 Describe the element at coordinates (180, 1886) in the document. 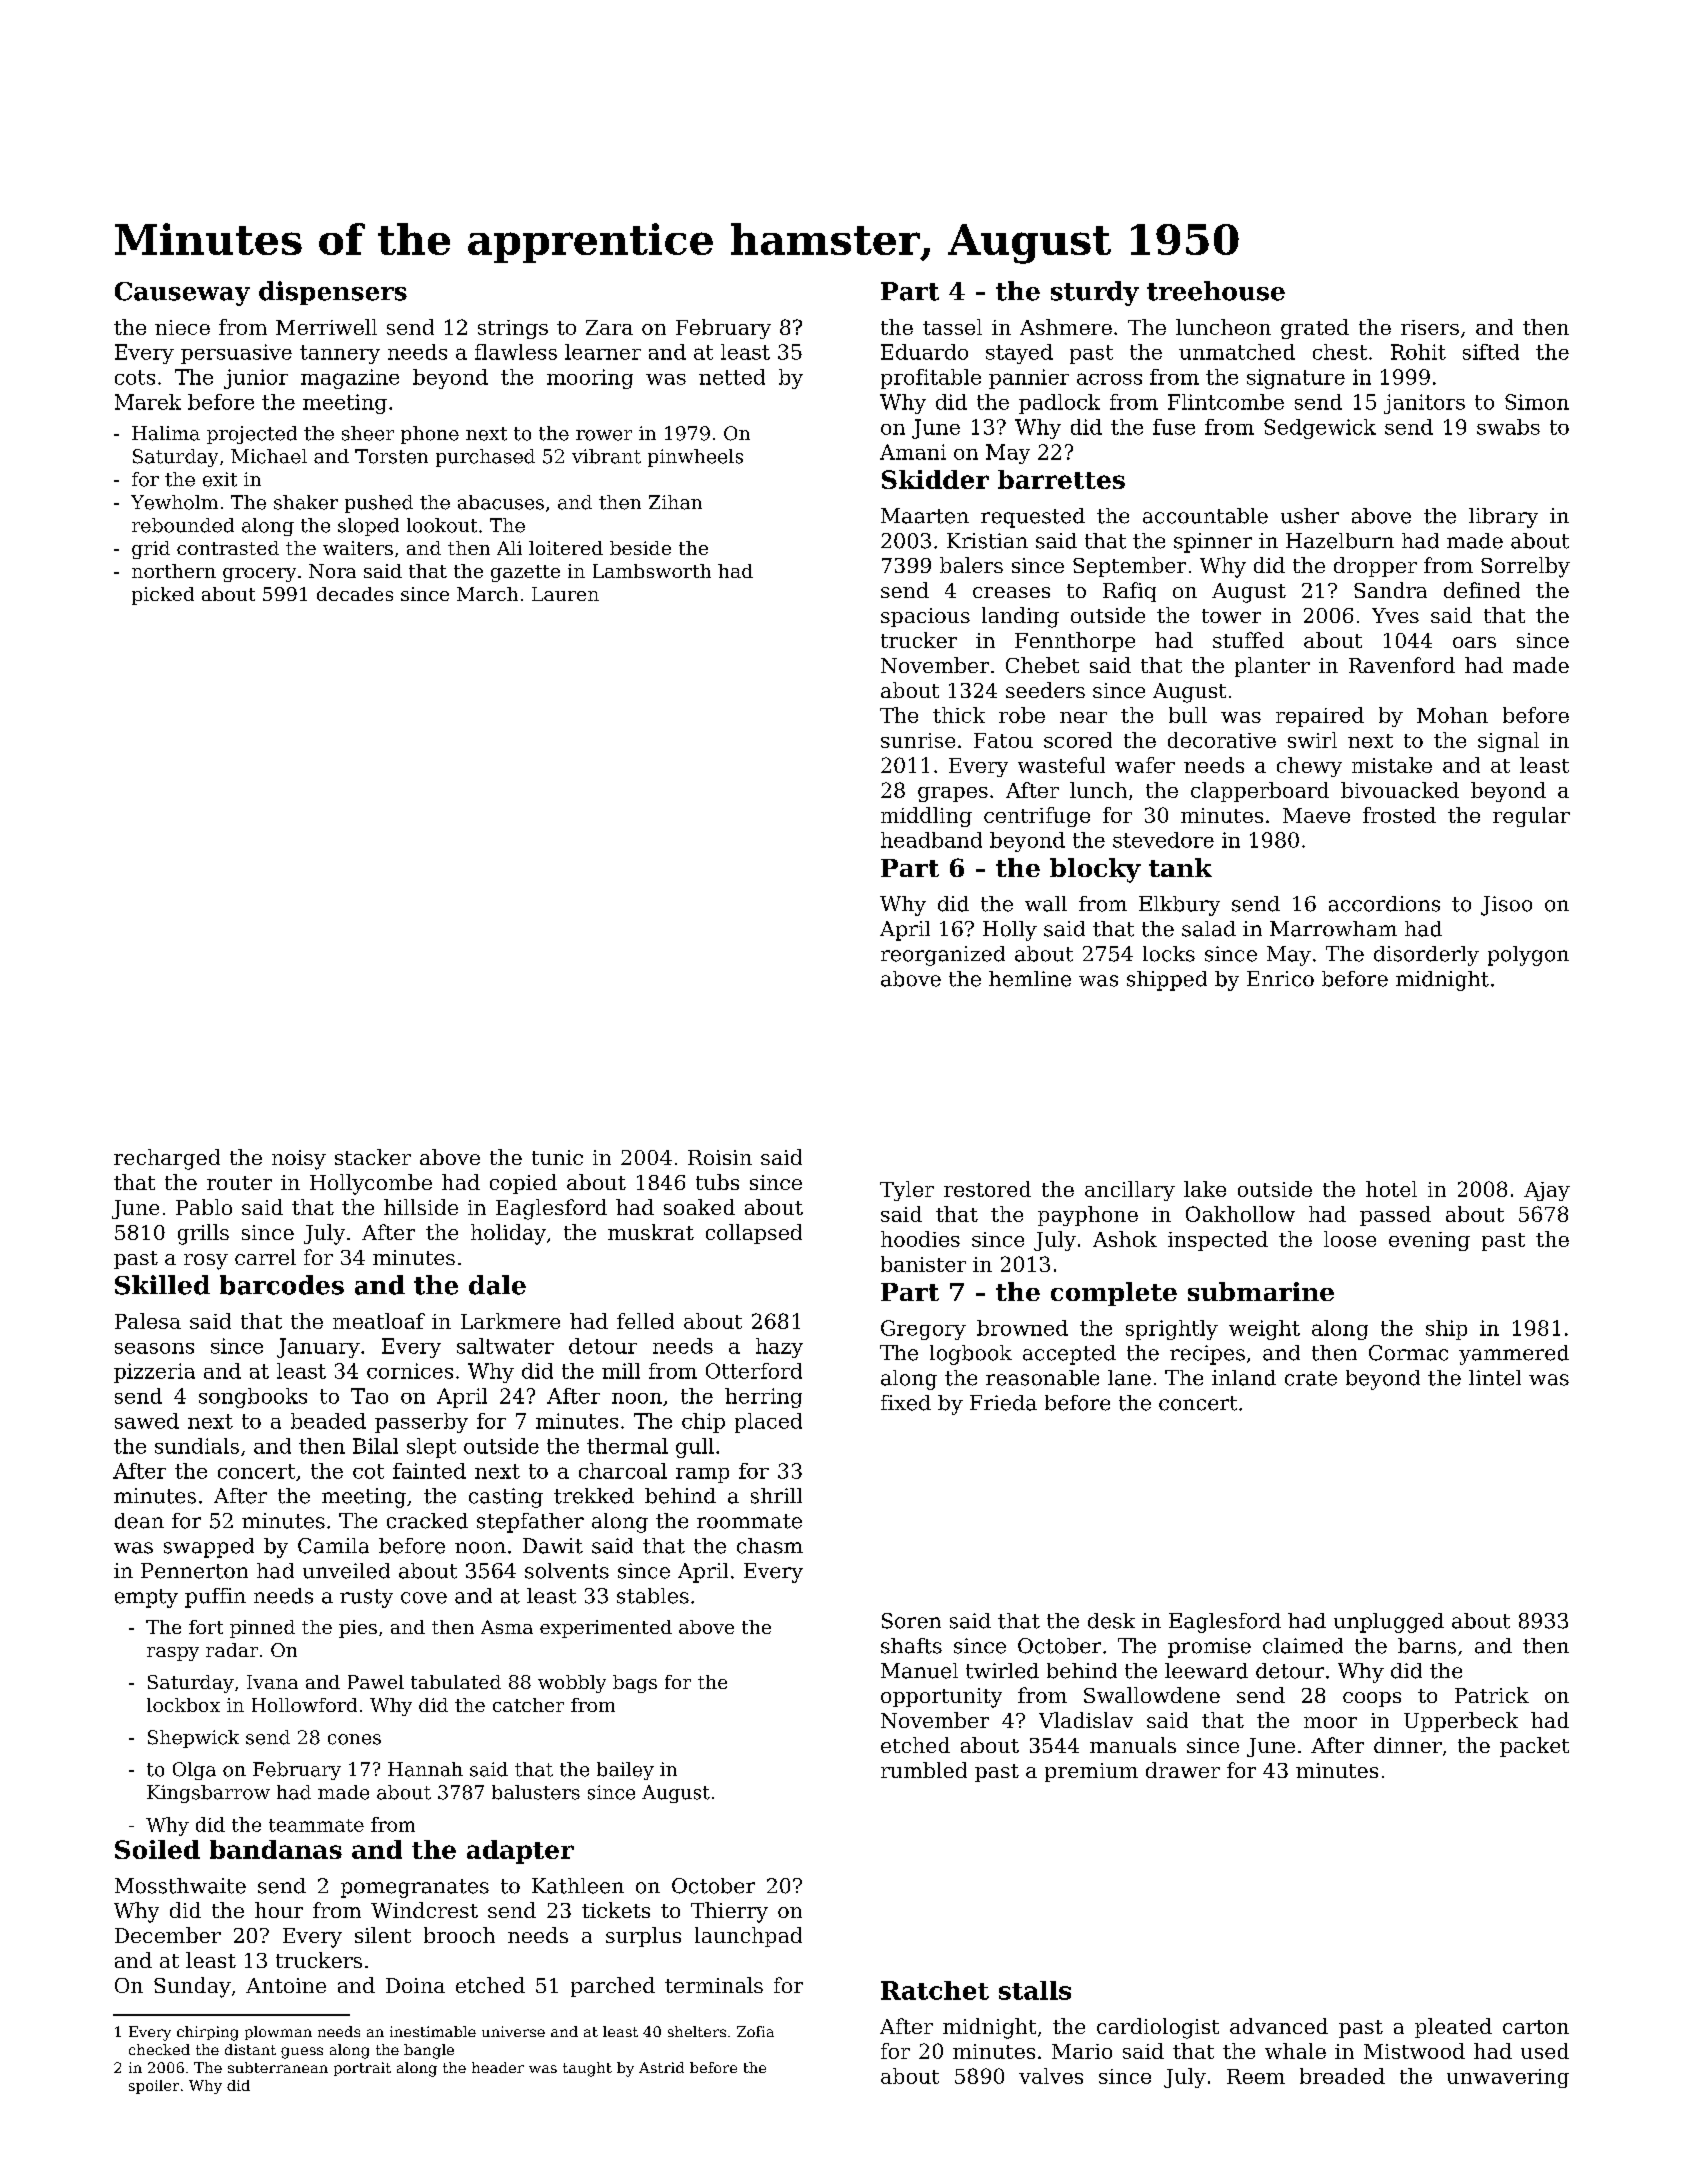

I see `Mossthwaite` at that location.
